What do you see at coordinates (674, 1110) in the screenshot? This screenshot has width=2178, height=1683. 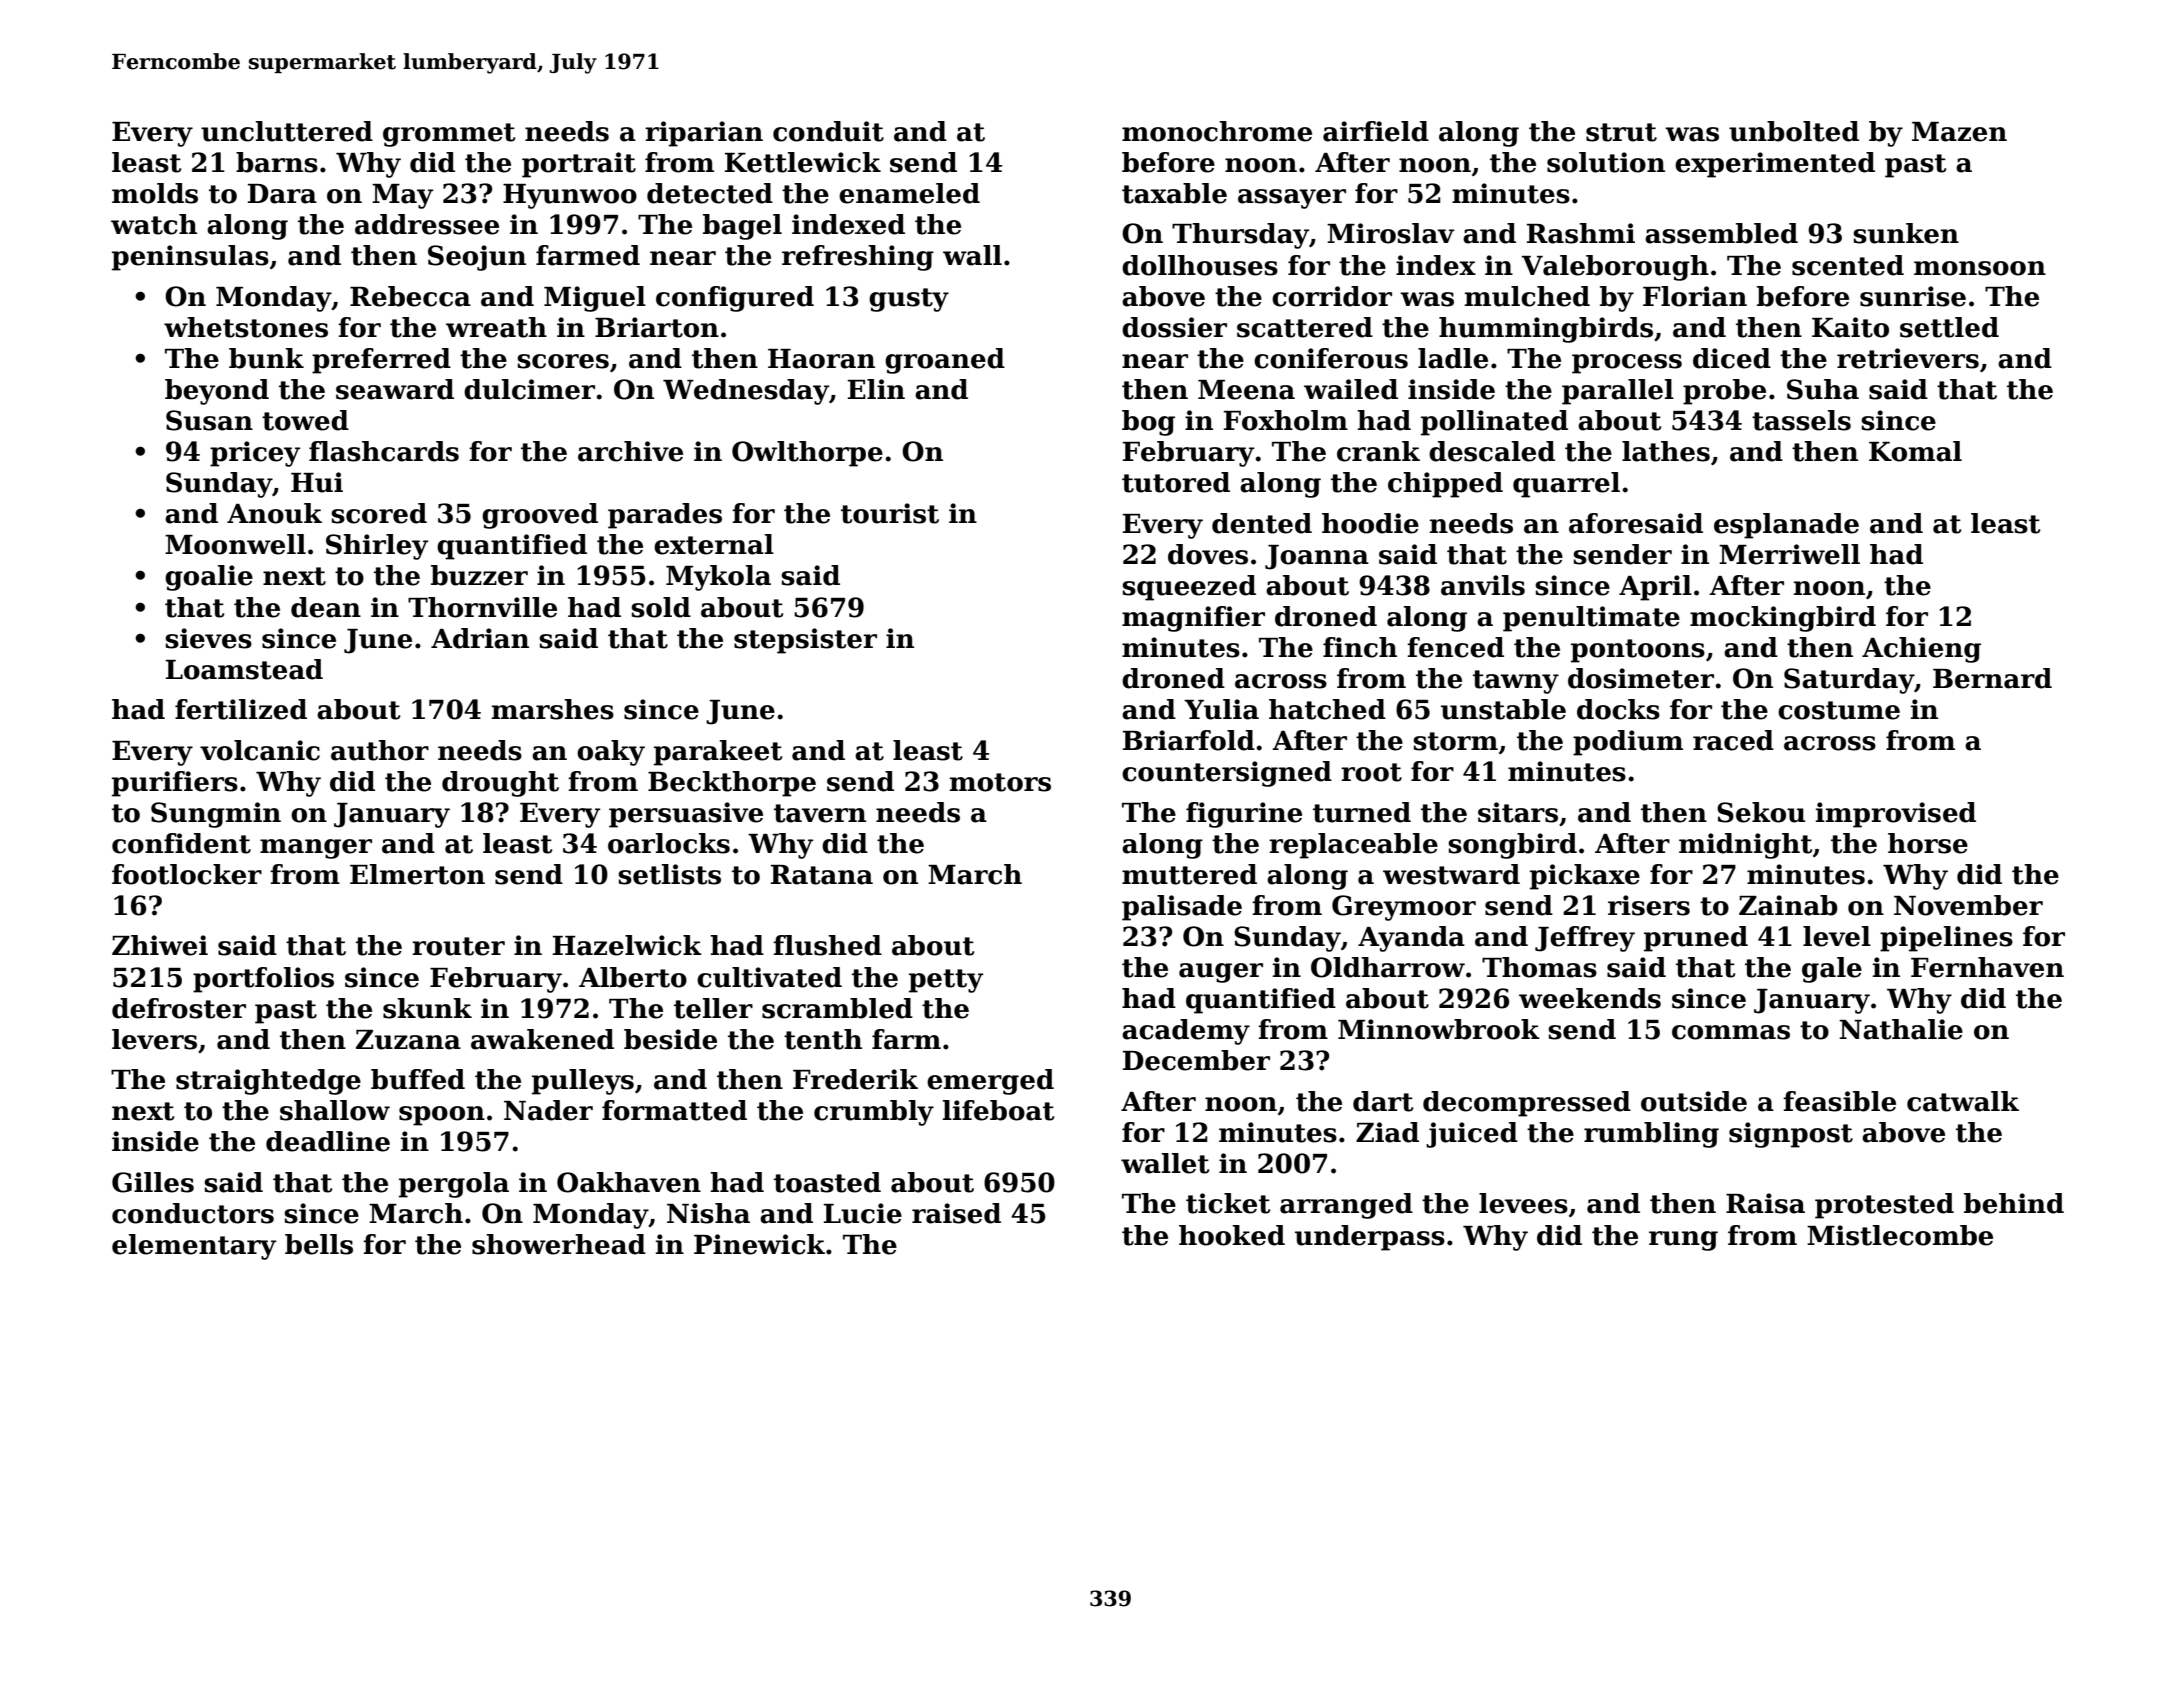 I see `formatted` at bounding box center [674, 1110].
